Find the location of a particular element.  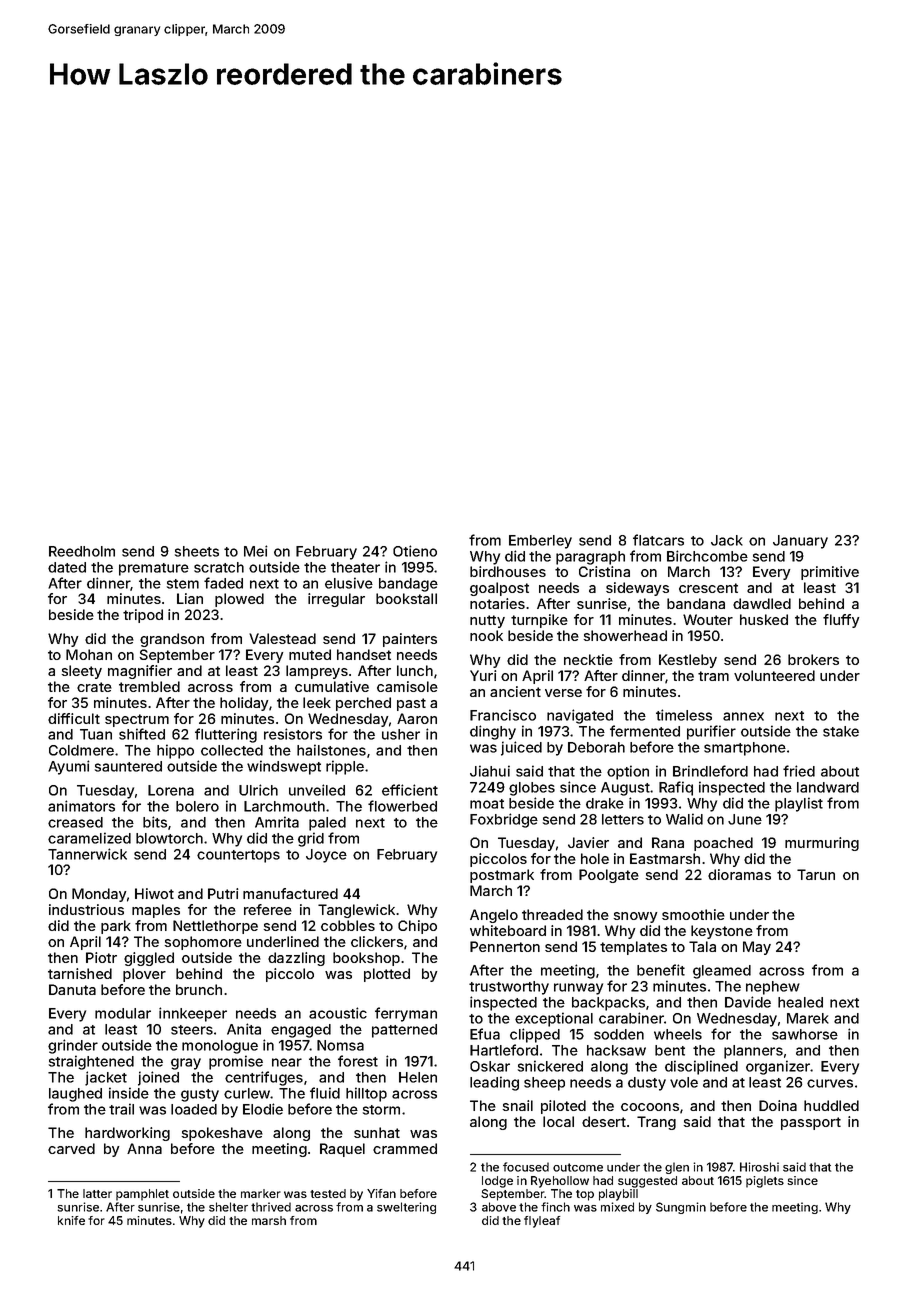

Tannerwick is located at coordinates (87, 854).
